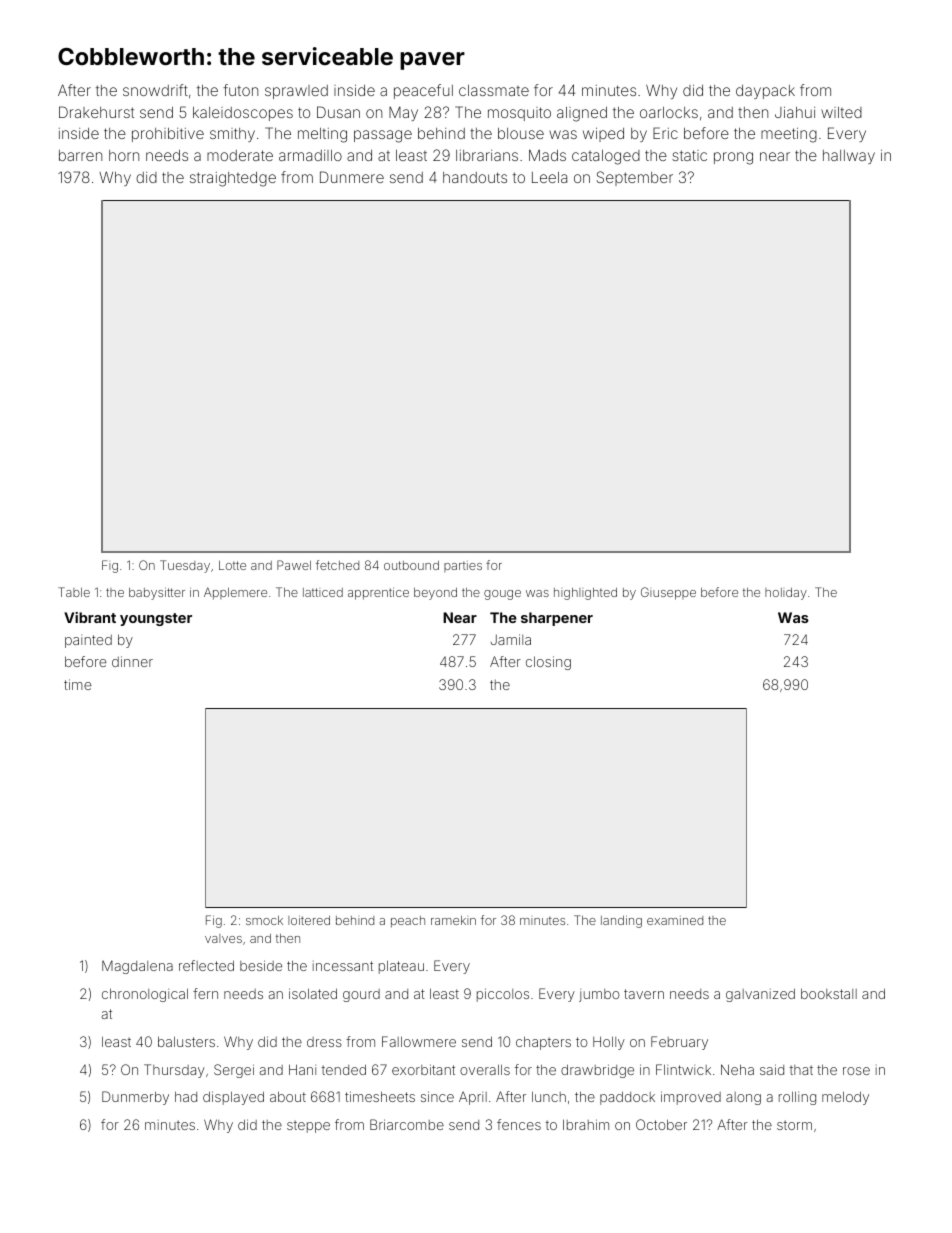 The width and height of the document is (952, 1233). Describe the element at coordinates (634, 178) in the document. I see `September` at that location.
